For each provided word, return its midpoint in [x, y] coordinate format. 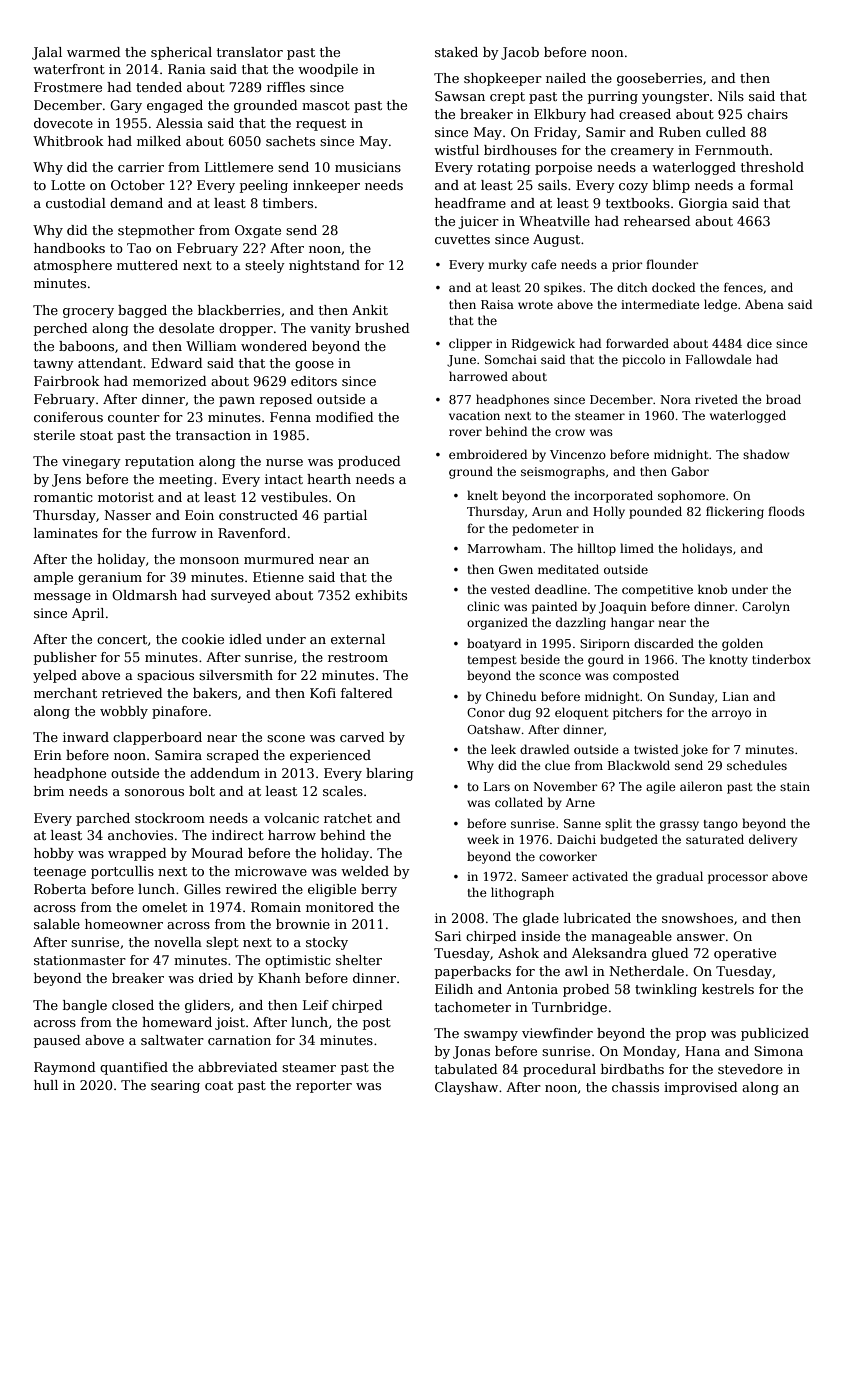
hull [46, 1085]
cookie [203, 639]
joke [694, 750]
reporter [324, 1087]
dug [520, 713]
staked [456, 52]
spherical [181, 53]
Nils [731, 96]
